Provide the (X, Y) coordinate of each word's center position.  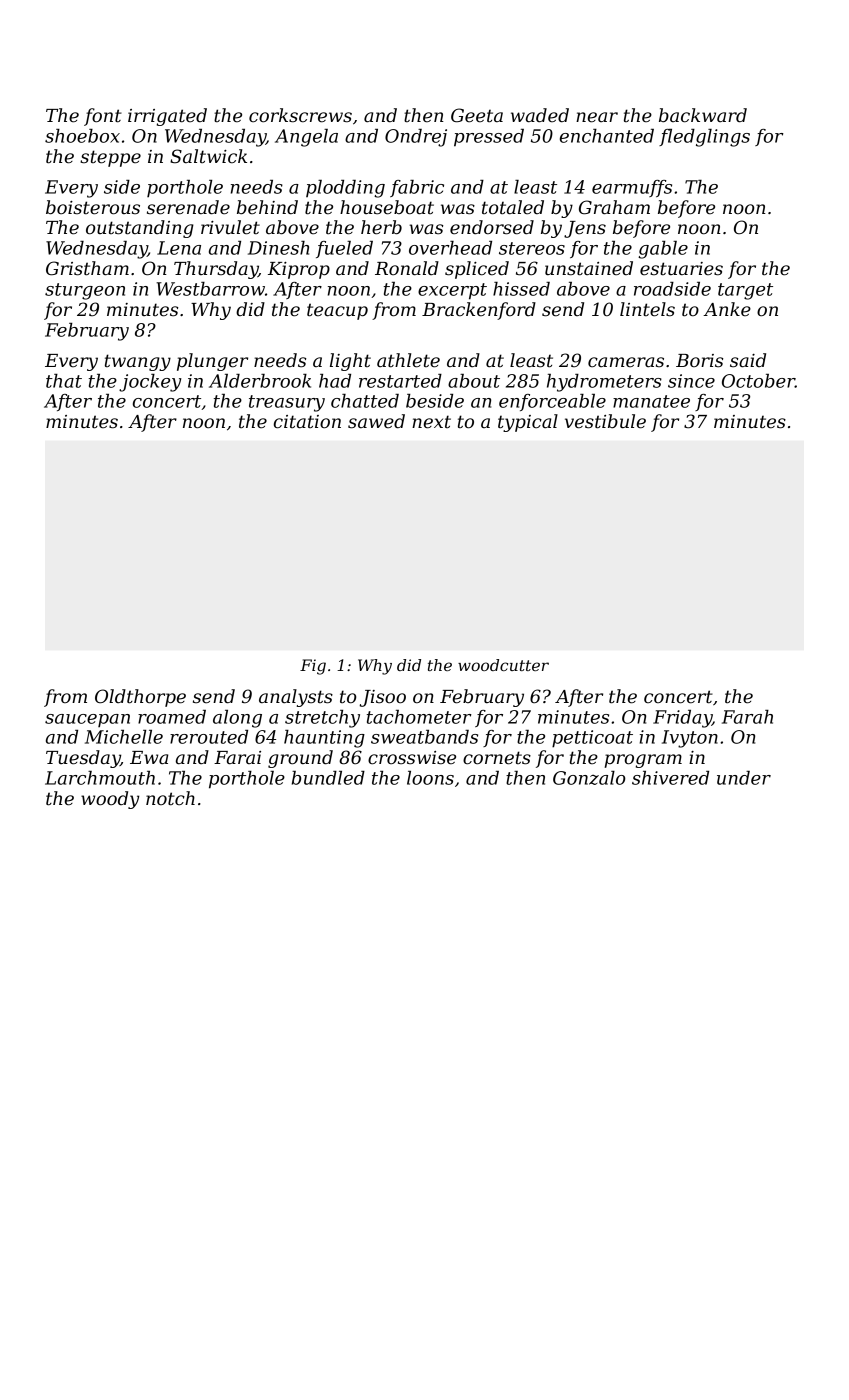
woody (110, 800)
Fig (313, 667)
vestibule (605, 421)
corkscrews (300, 115)
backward (703, 115)
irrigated (167, 117)
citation (307, 422)
